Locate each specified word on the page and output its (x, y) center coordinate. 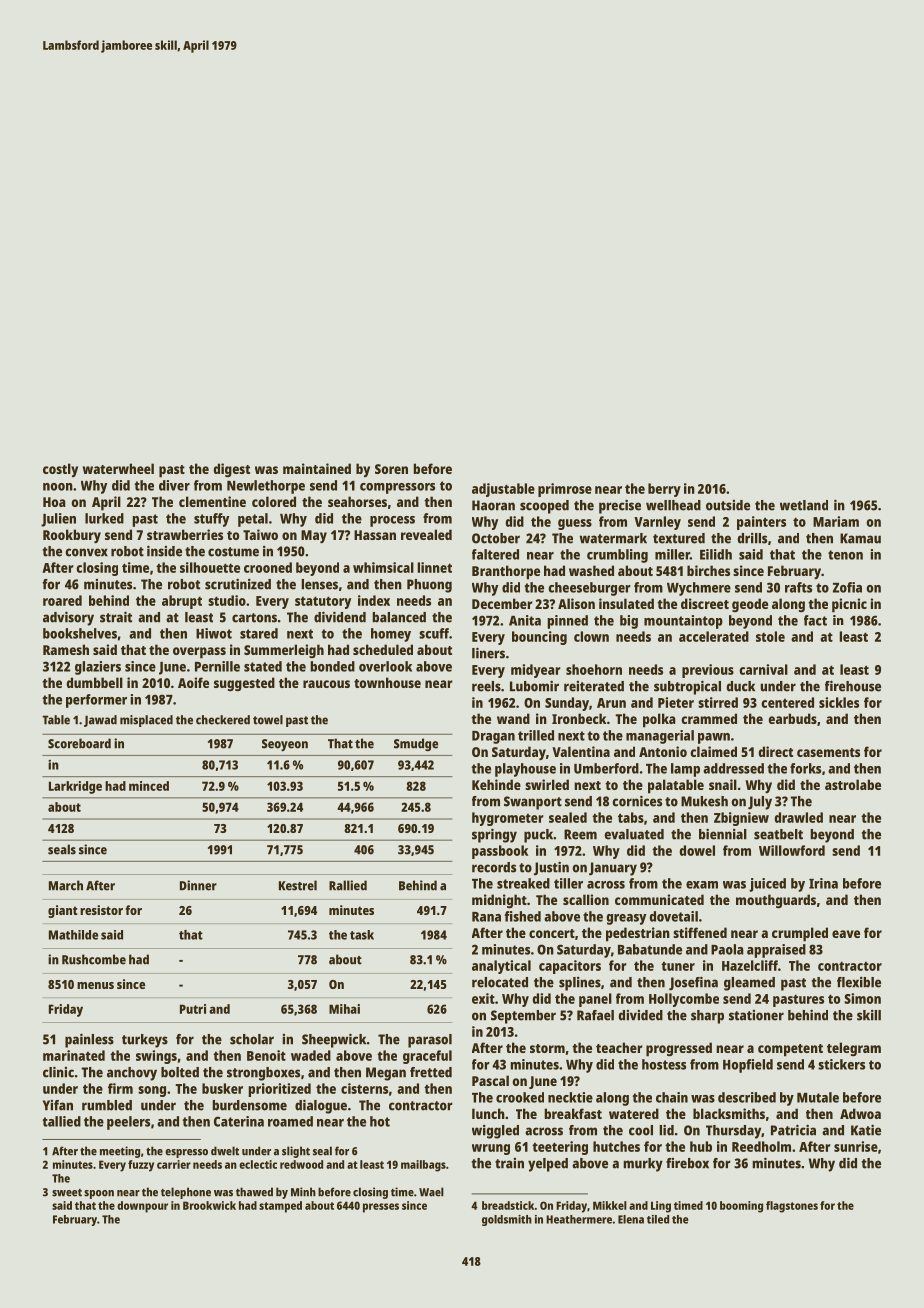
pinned (567, 622)
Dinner (198, 885)
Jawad (100, 721)
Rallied (348, 885)
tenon (845, 555)
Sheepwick (334, 1040)
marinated (74, 1055)
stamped (280, 1207)
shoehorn (594, 669)
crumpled (800, 934)
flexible (859, 982)
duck (740, 686)
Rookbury (72, 536)
